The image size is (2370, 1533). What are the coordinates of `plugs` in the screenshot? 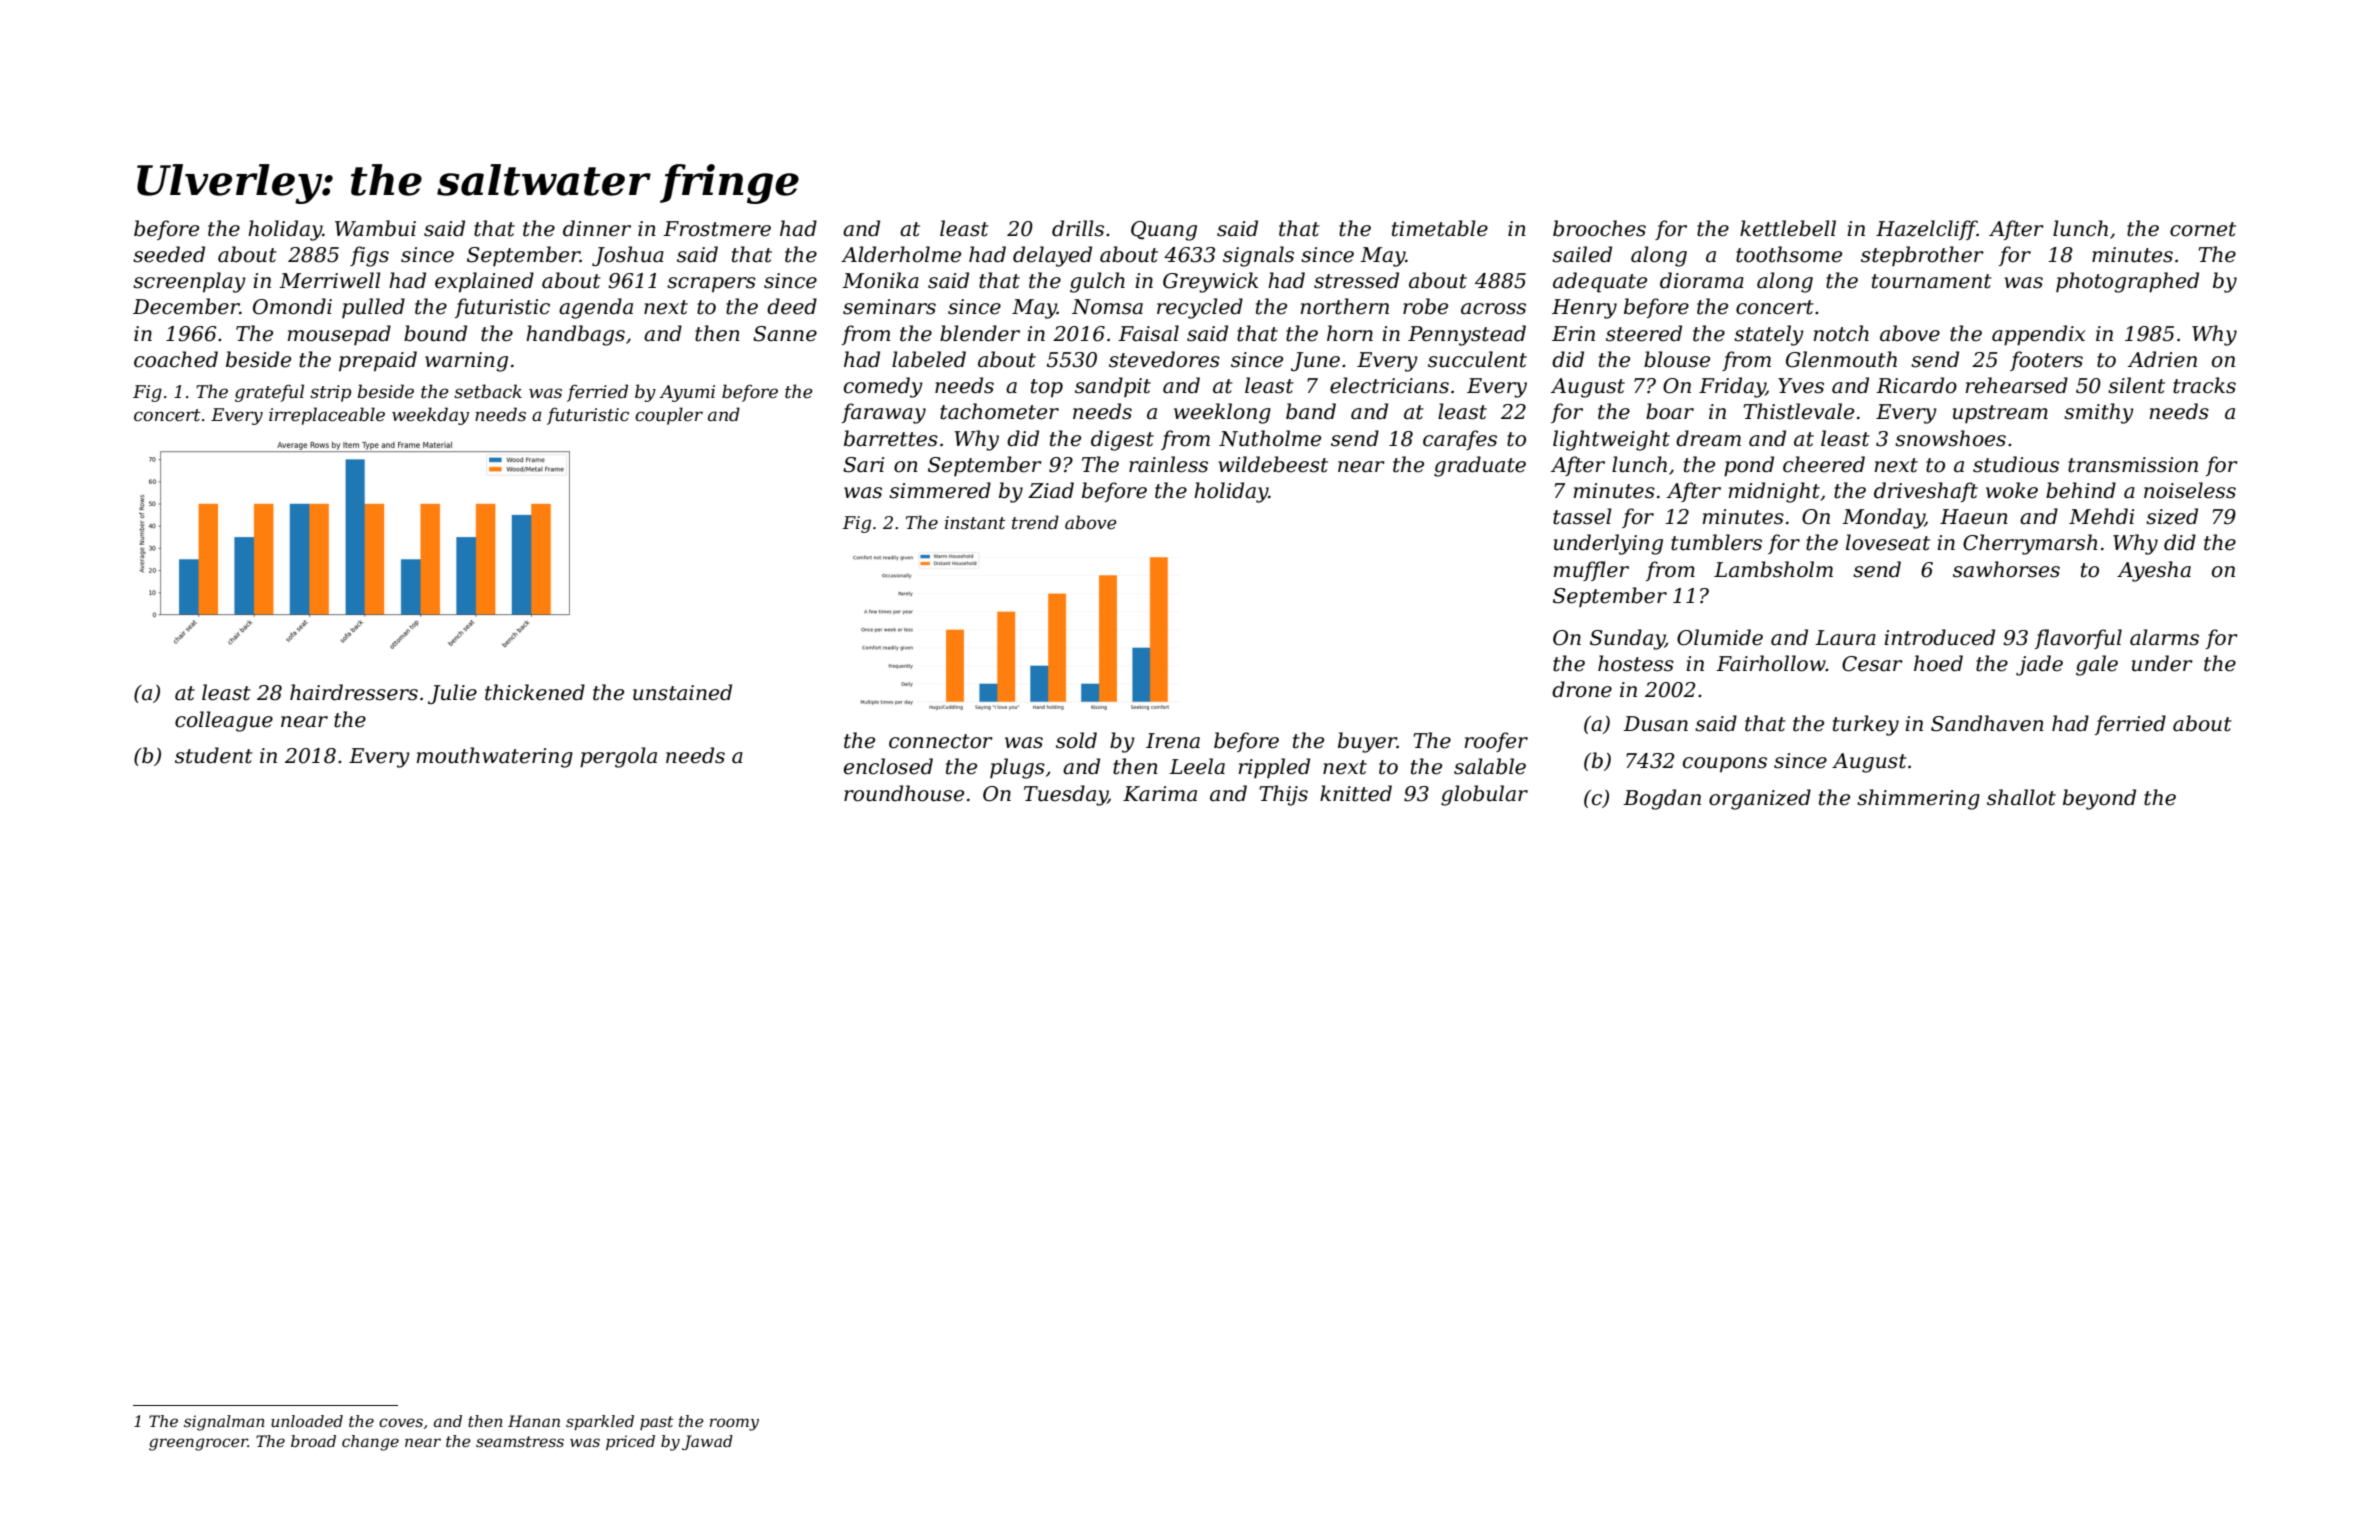 It's located at (1017, 768).
